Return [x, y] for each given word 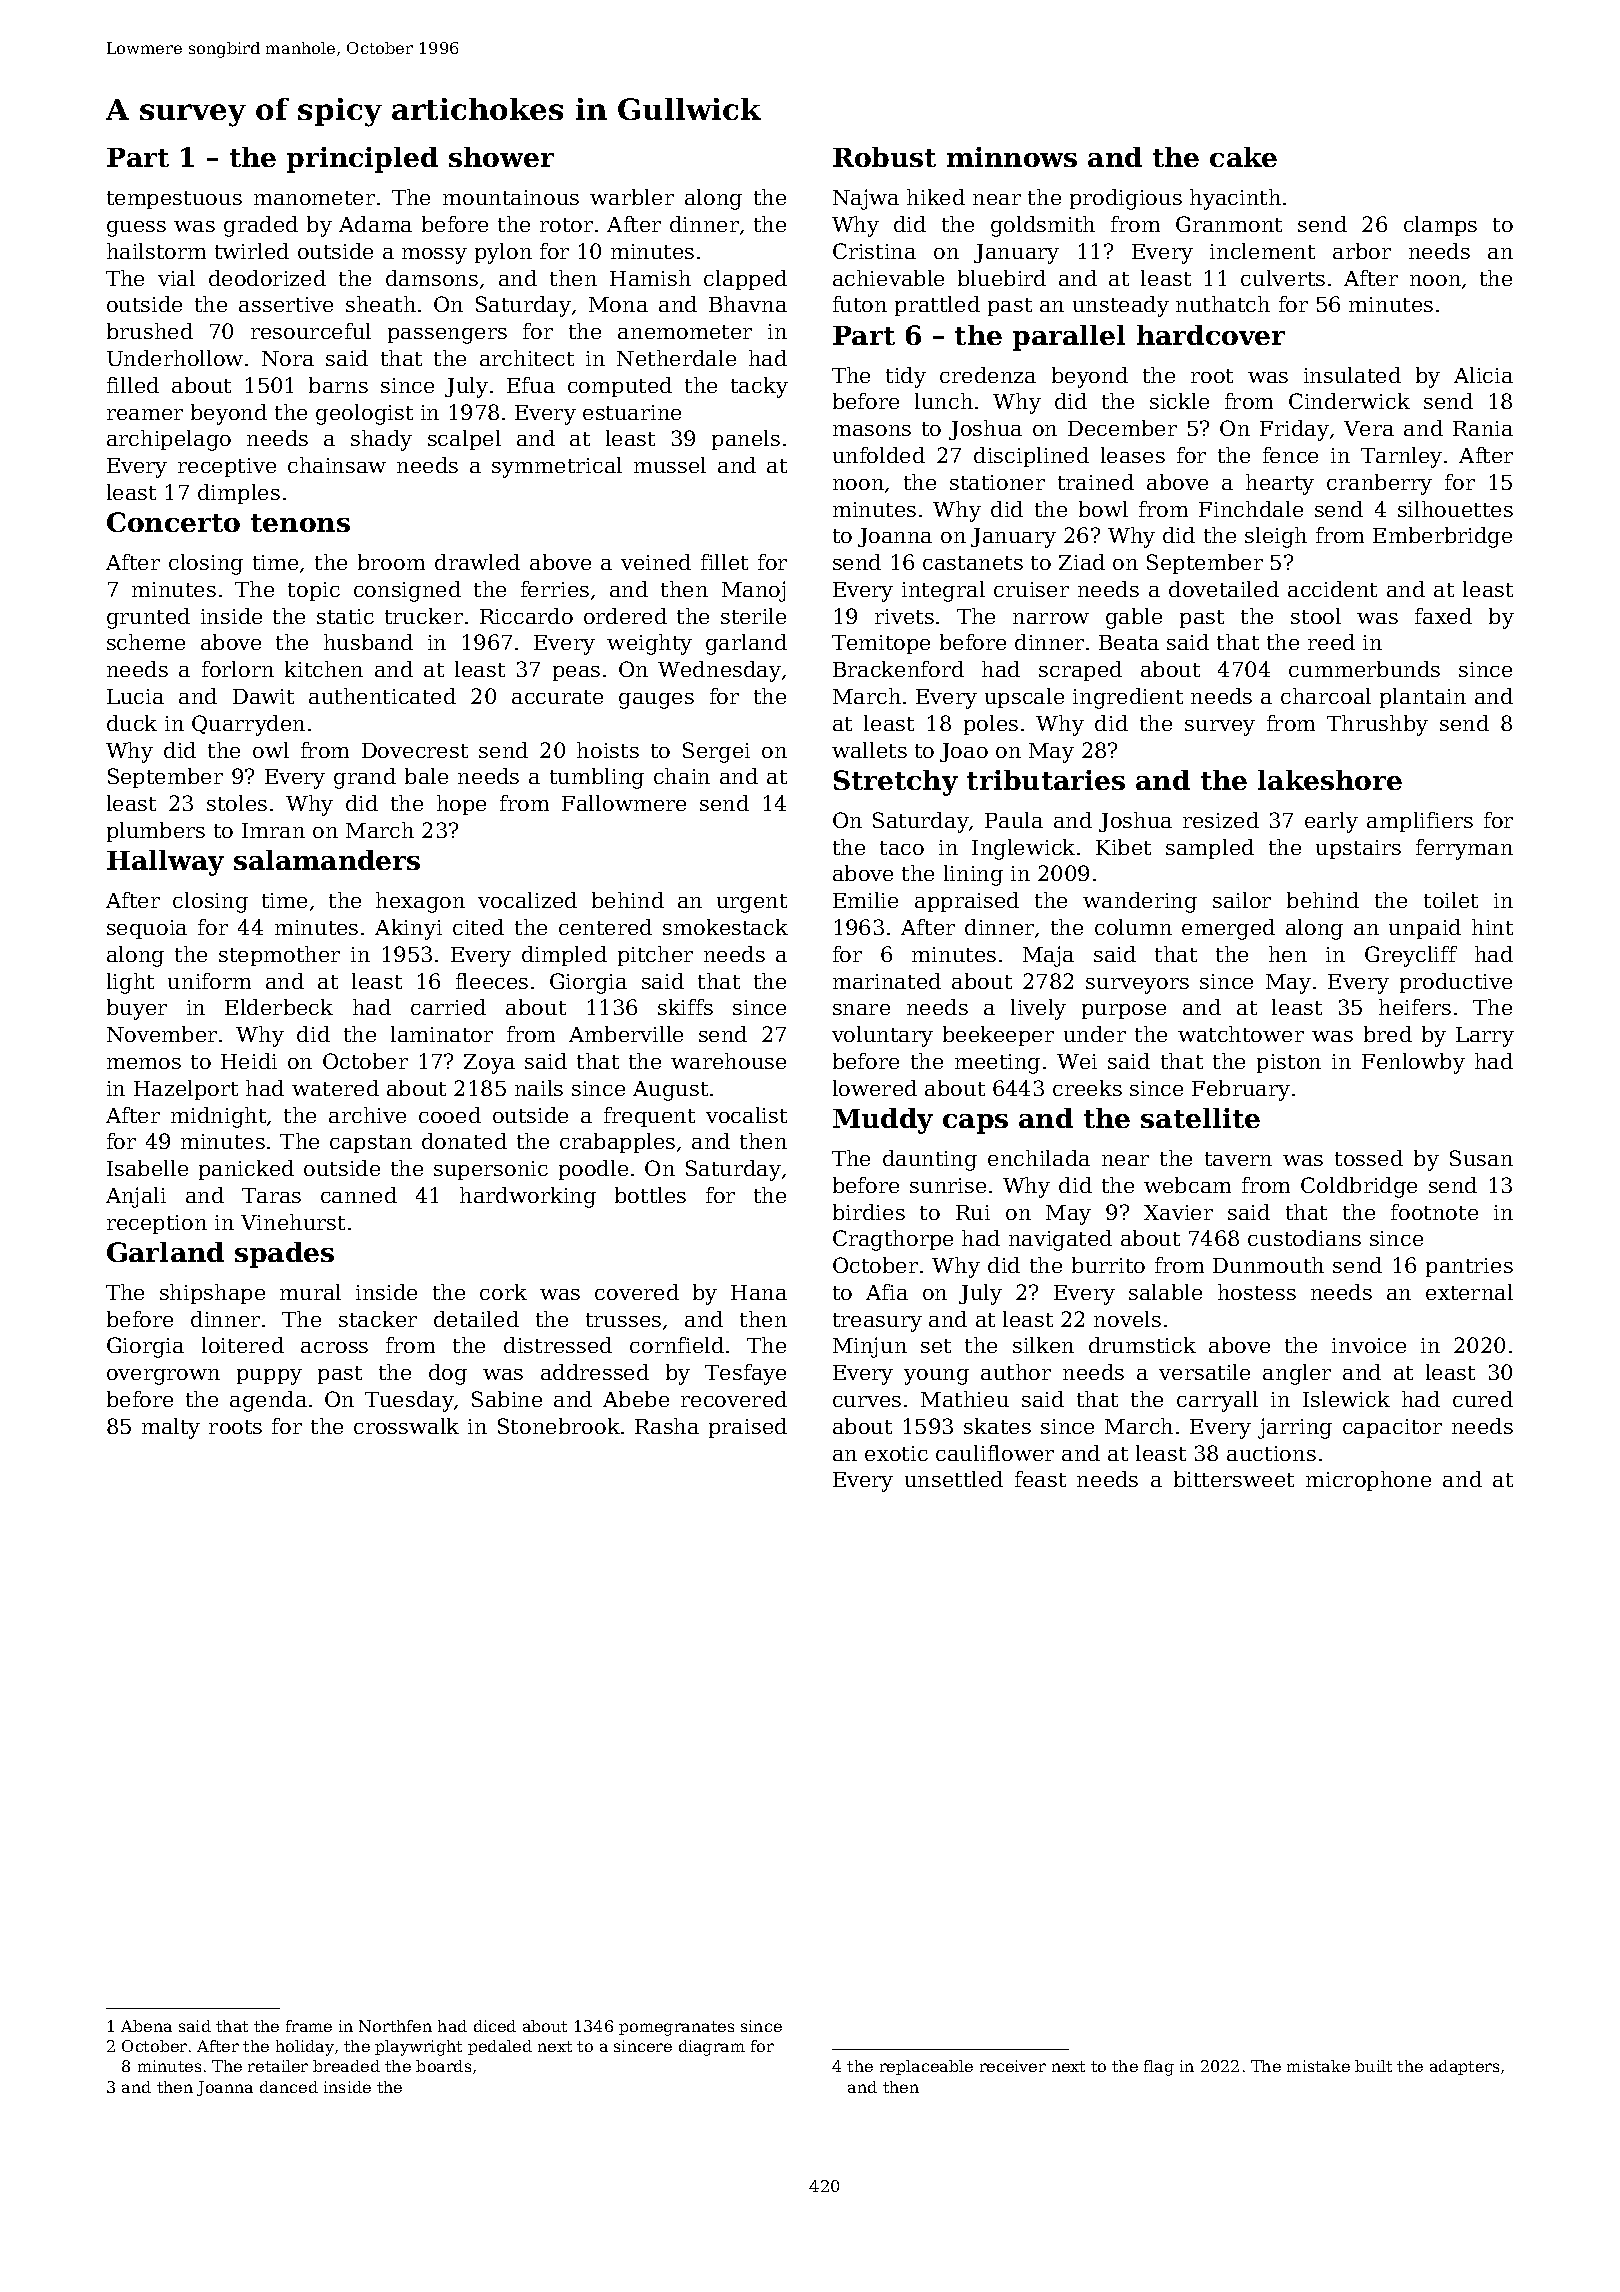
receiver [1013, 2066]
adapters [1464, 2067]
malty [171, 1428]
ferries [555, 589]
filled [133, 385]
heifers [1415, 1007]
